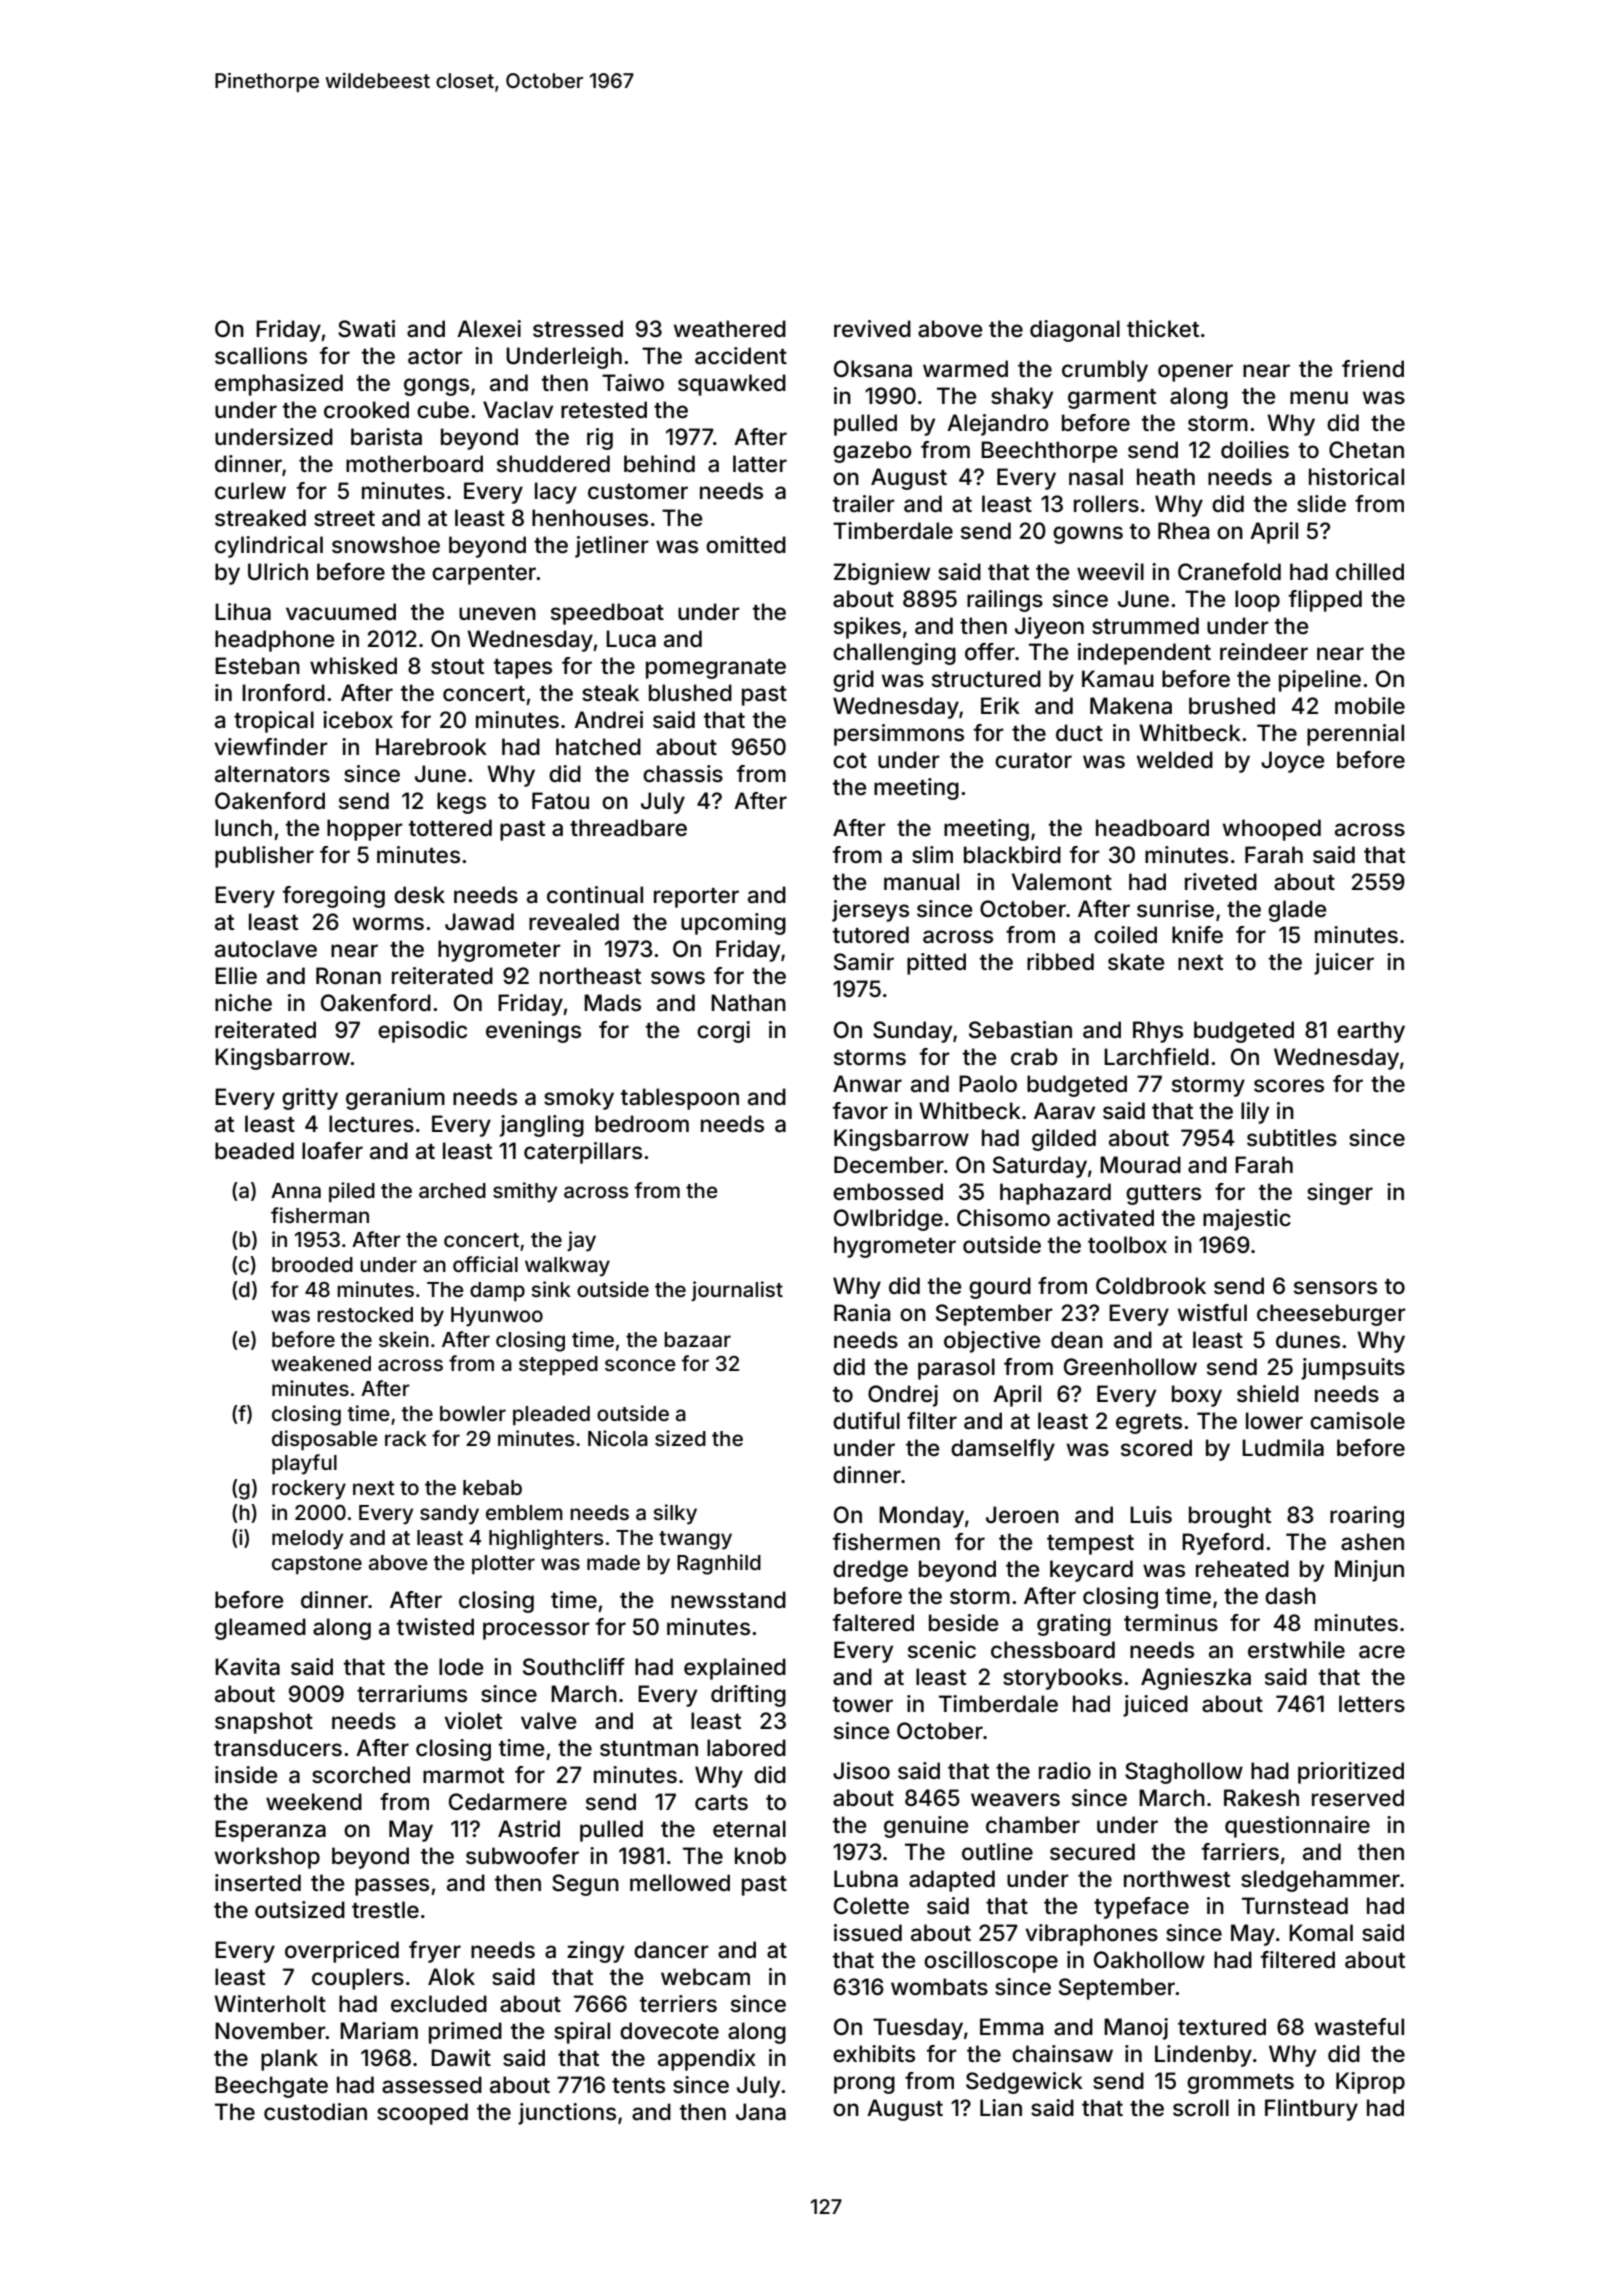 This screenshot has height=2292, width=1620. Describe the element at coordinates (567, 1267) in the screenshot. I see `walkway` at that location.
